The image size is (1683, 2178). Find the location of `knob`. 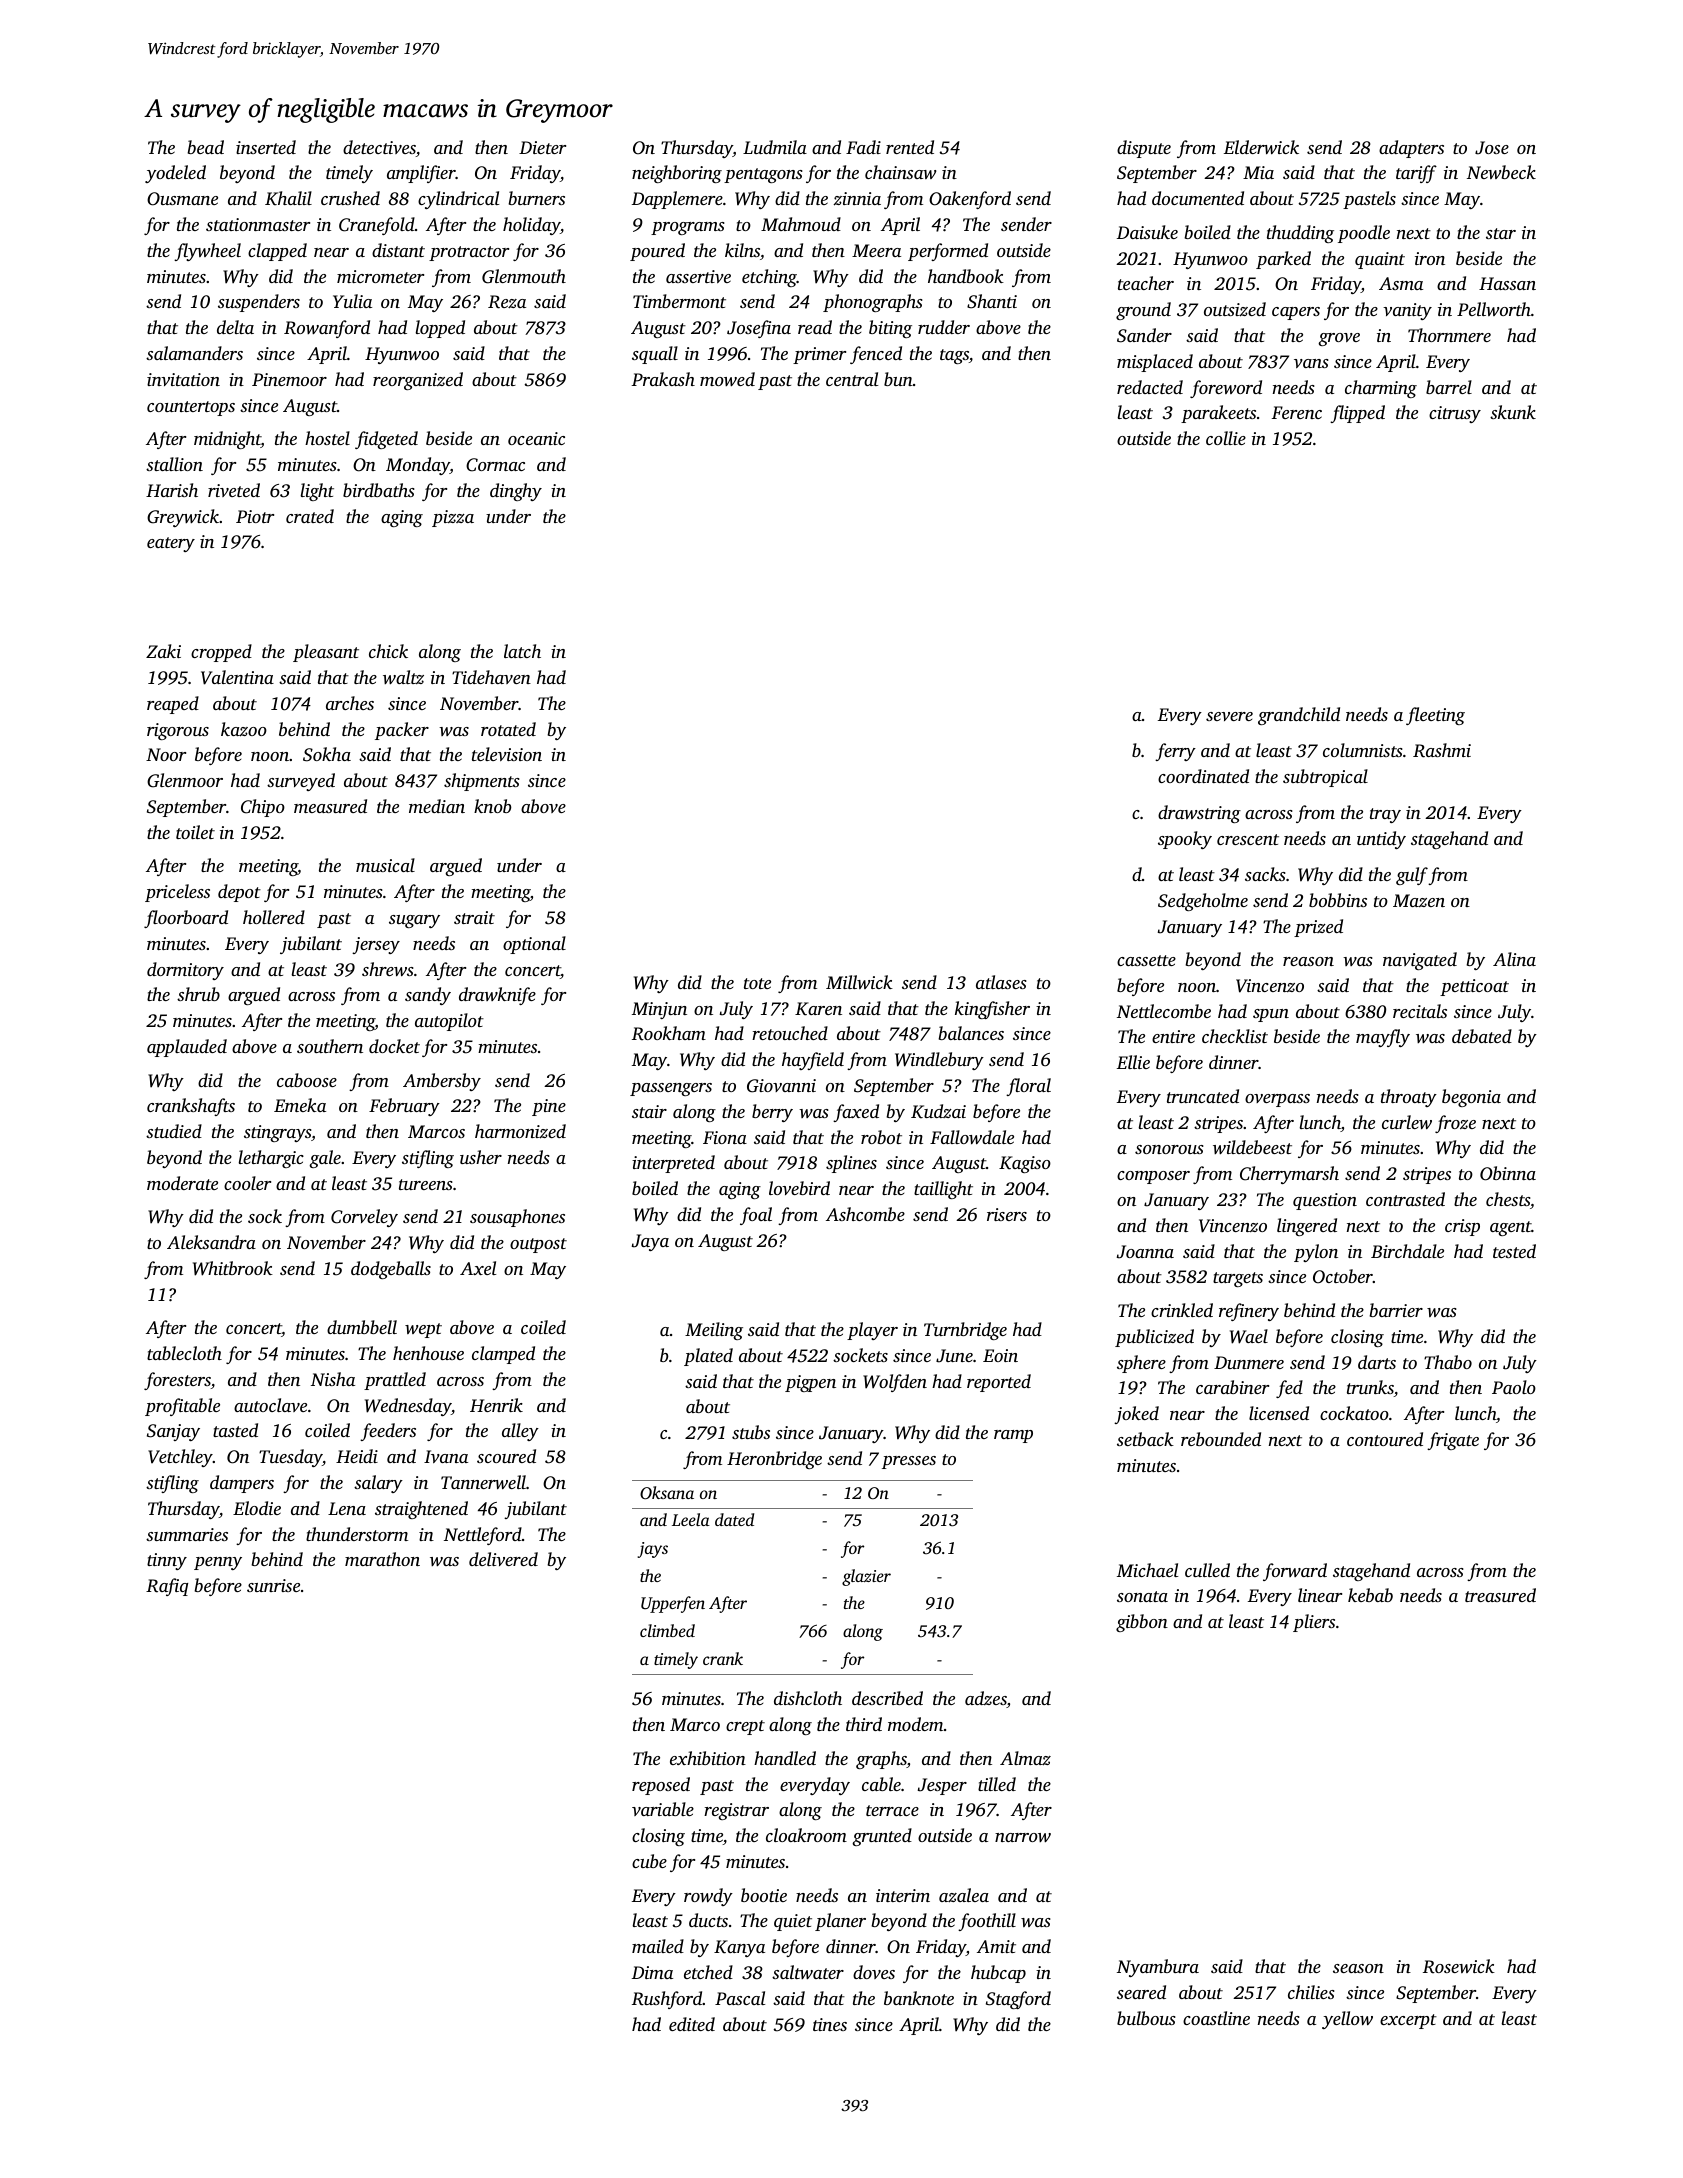

knob is located at coordinates (492, 806).
